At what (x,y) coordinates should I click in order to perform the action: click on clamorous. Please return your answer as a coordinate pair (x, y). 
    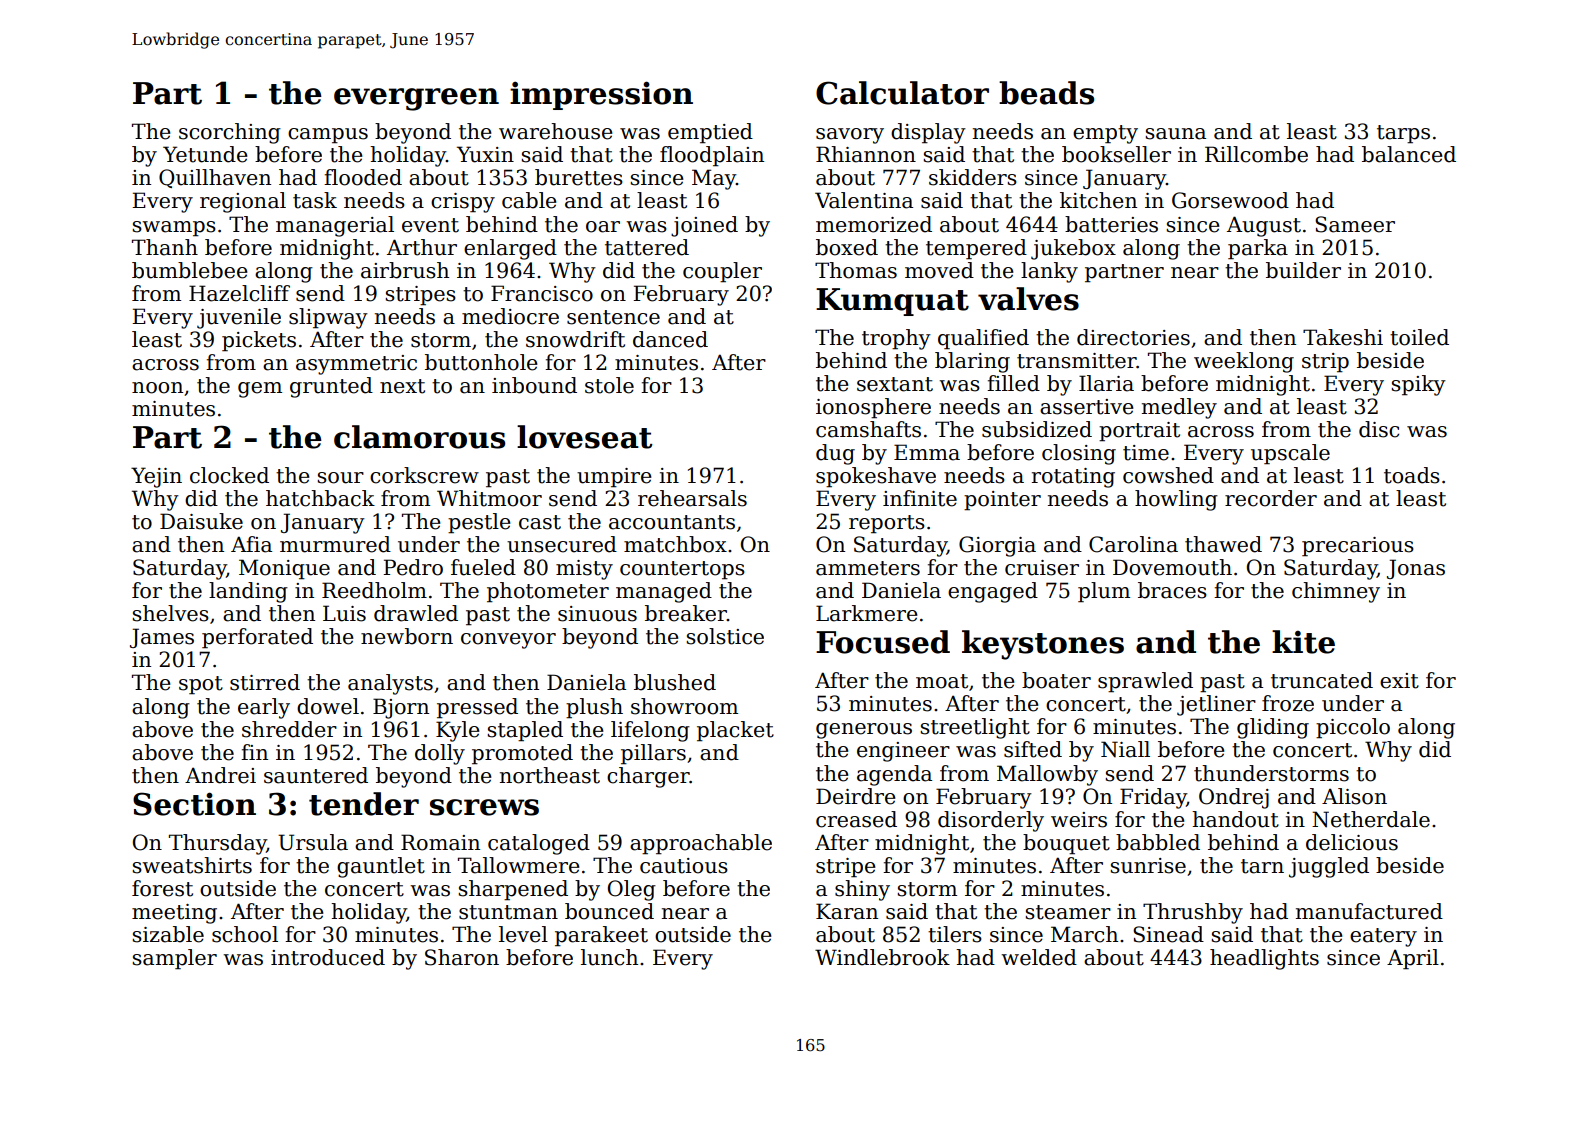
    Looking at the image, I should click on (419, 437).
